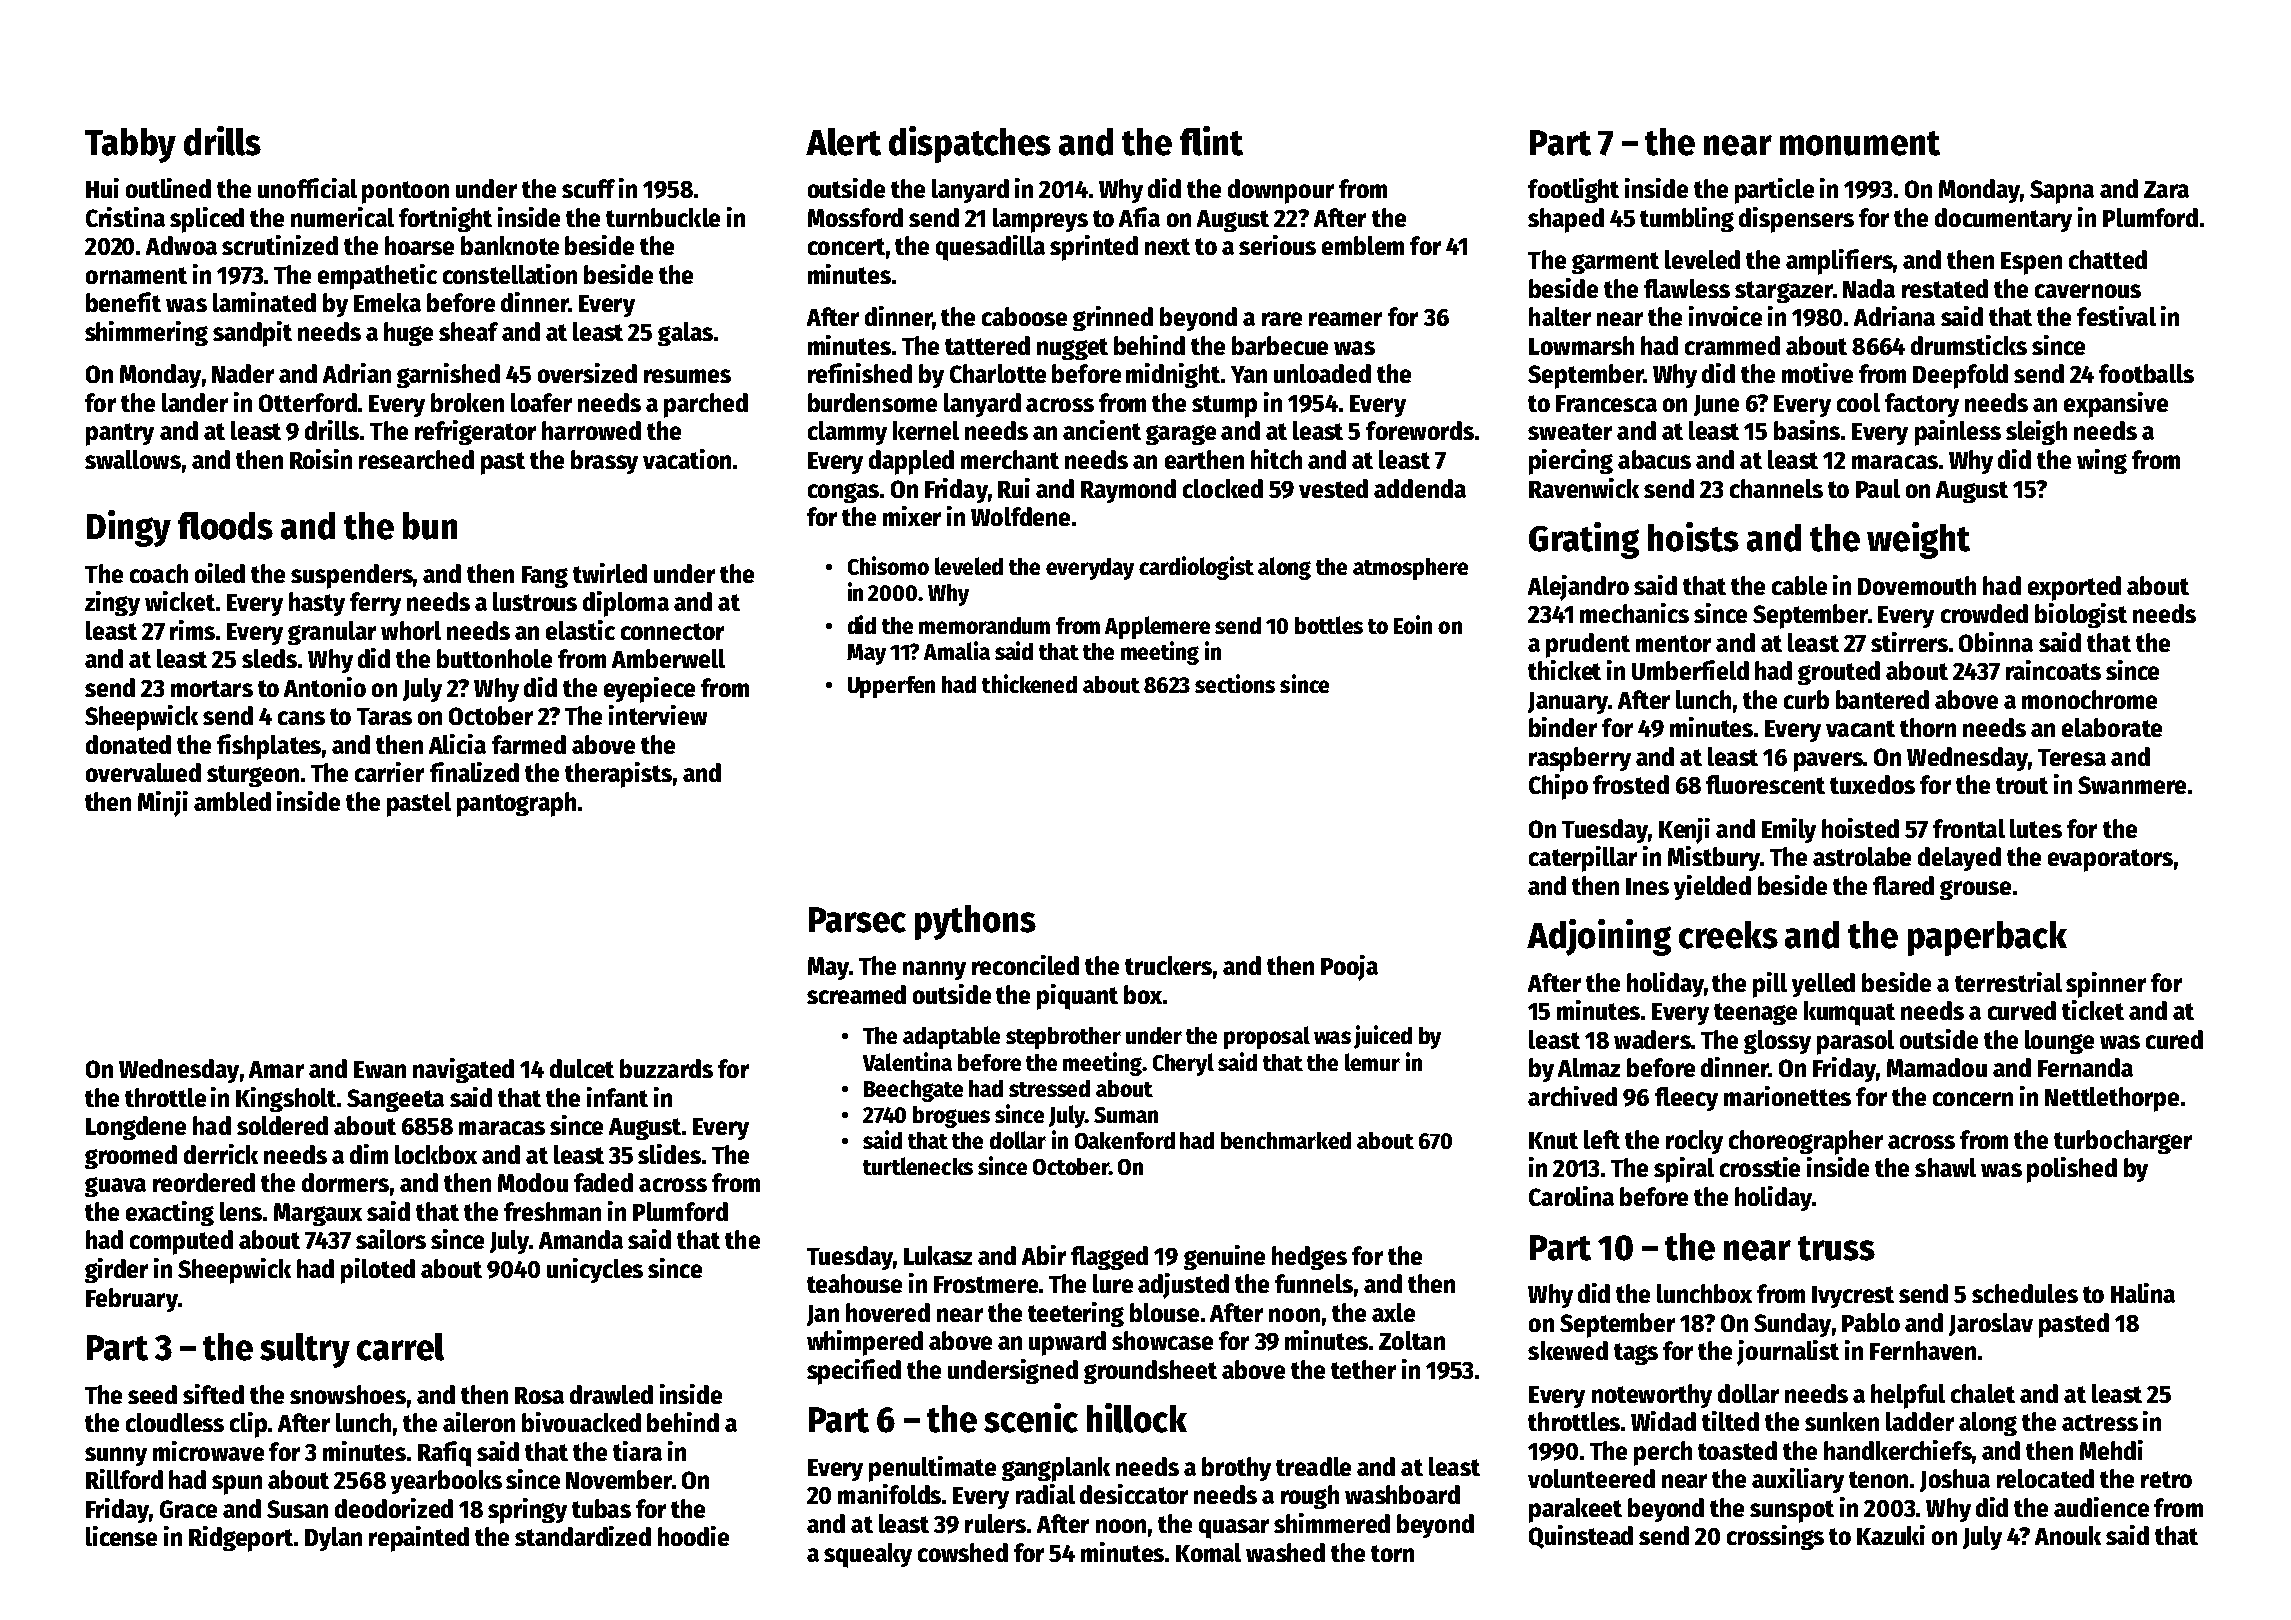  Describe the element at coordinates (1728, 935) in the screenshot. I see `creeks` at that location.
